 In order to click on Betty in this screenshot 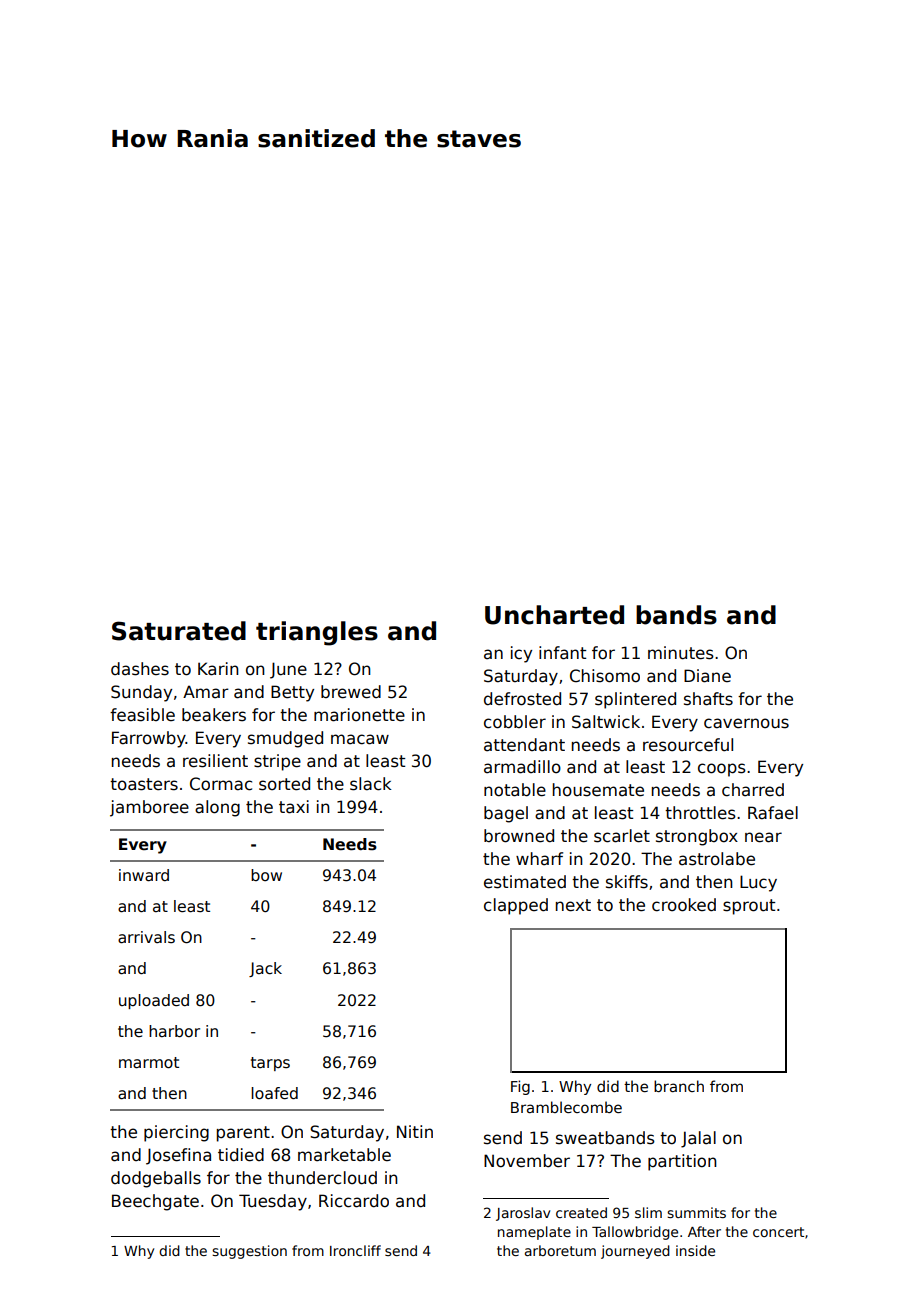, I will do `click(292, 693)`.
